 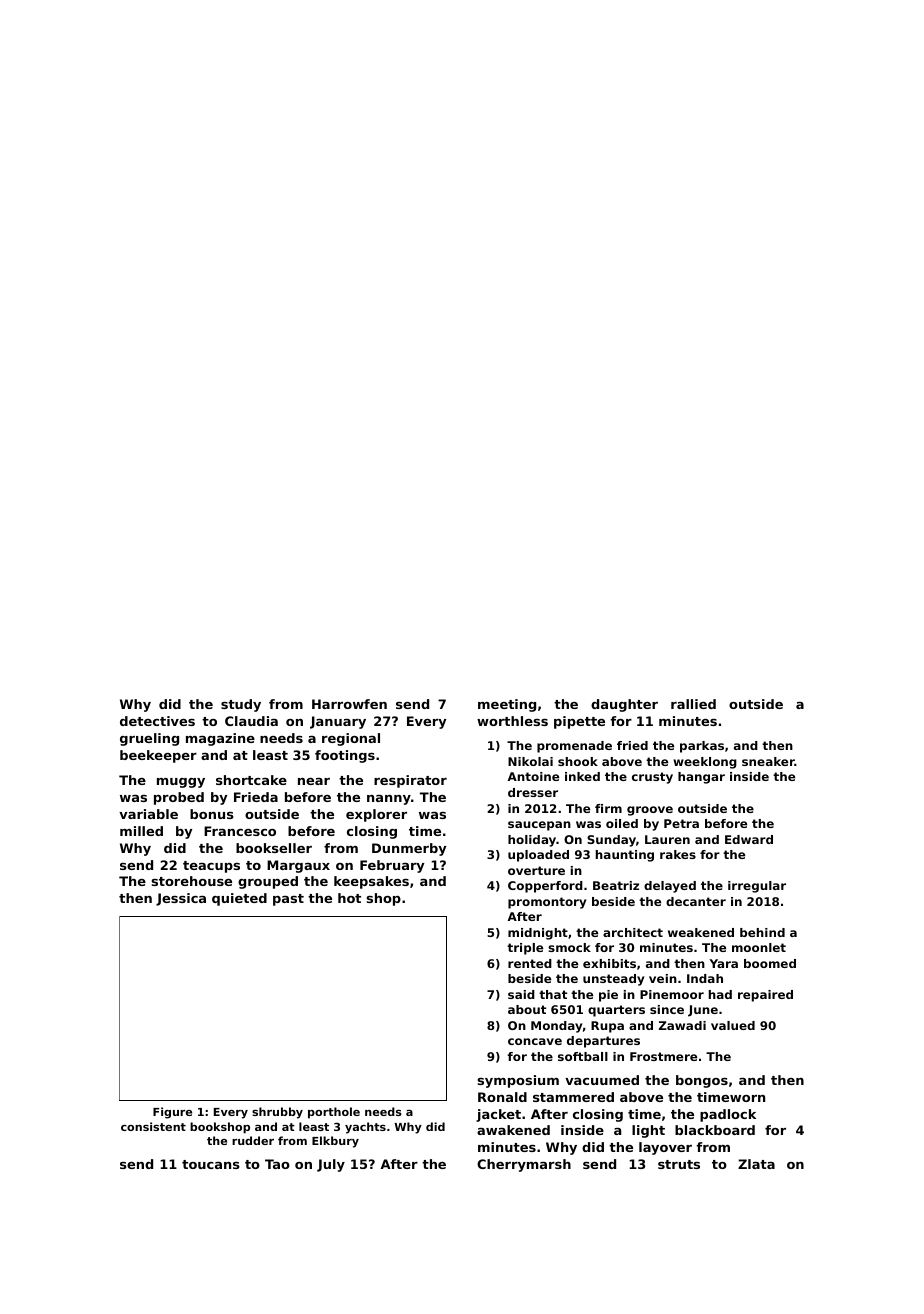 I want to click on architect, so click(x=633, y=932).
